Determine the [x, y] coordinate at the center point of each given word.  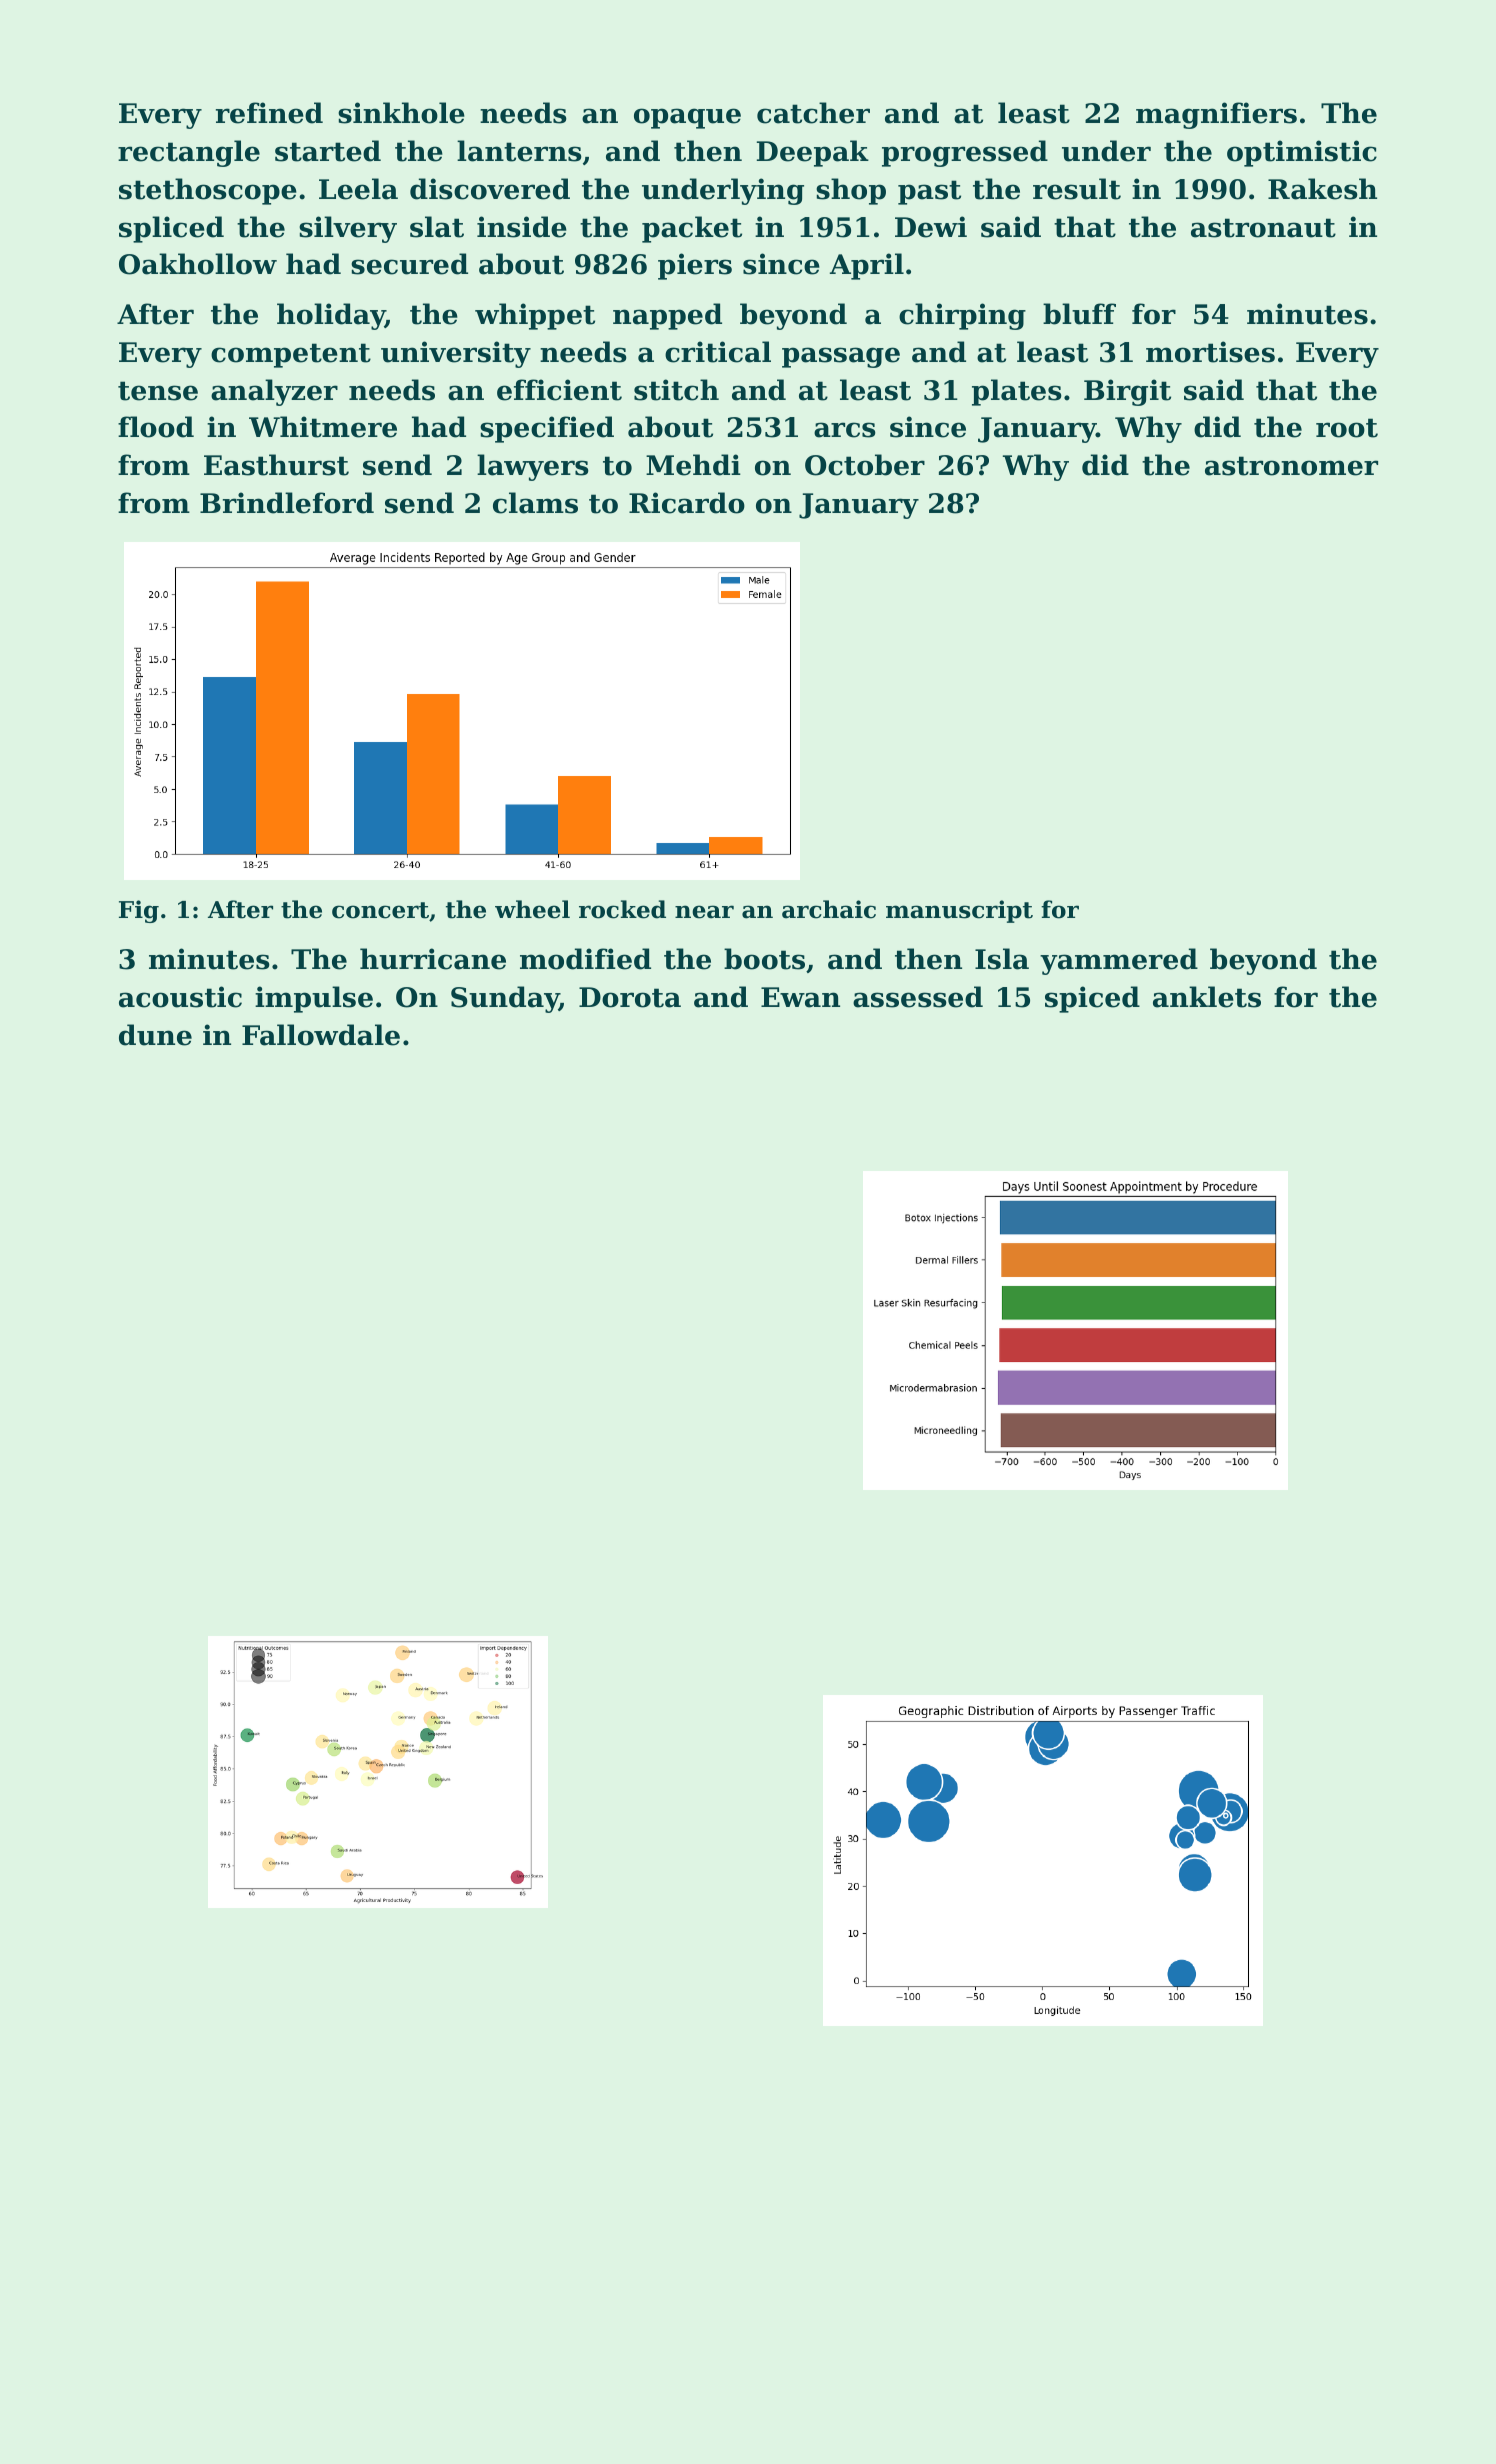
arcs [845, 430]
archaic [829, 909]
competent [291, 355]
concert [380, 910]
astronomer [1291, 466]
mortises [1210, 352]
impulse [314, 999]
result [1077, 189]
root [1347, 428]
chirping [962, 316]
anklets [1207, 997]
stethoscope [208, 191]
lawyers [533, 467]
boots [764, 959]
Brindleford [287, 503]
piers [695, 266]
